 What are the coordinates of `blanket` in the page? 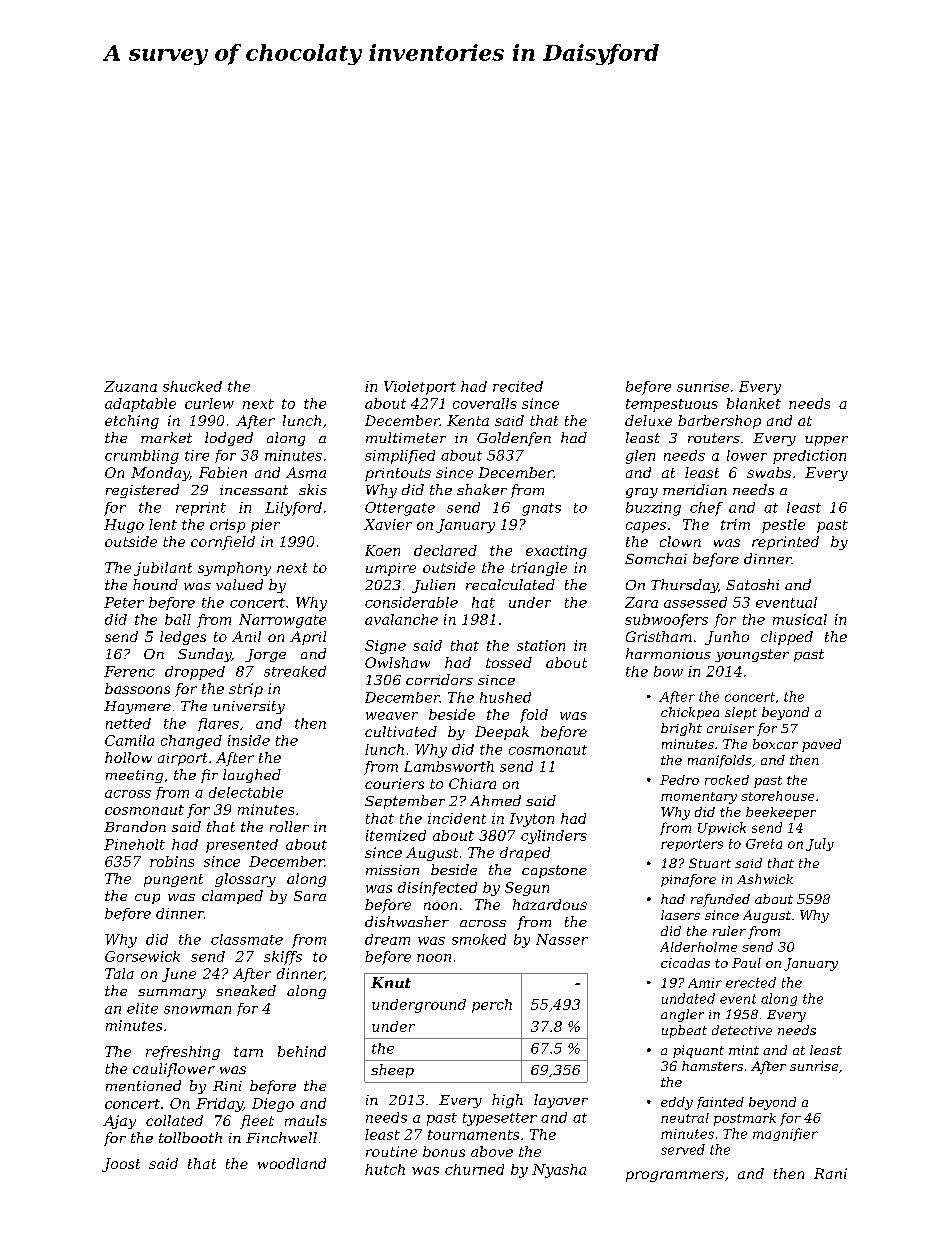 It's located at (754, 403).
